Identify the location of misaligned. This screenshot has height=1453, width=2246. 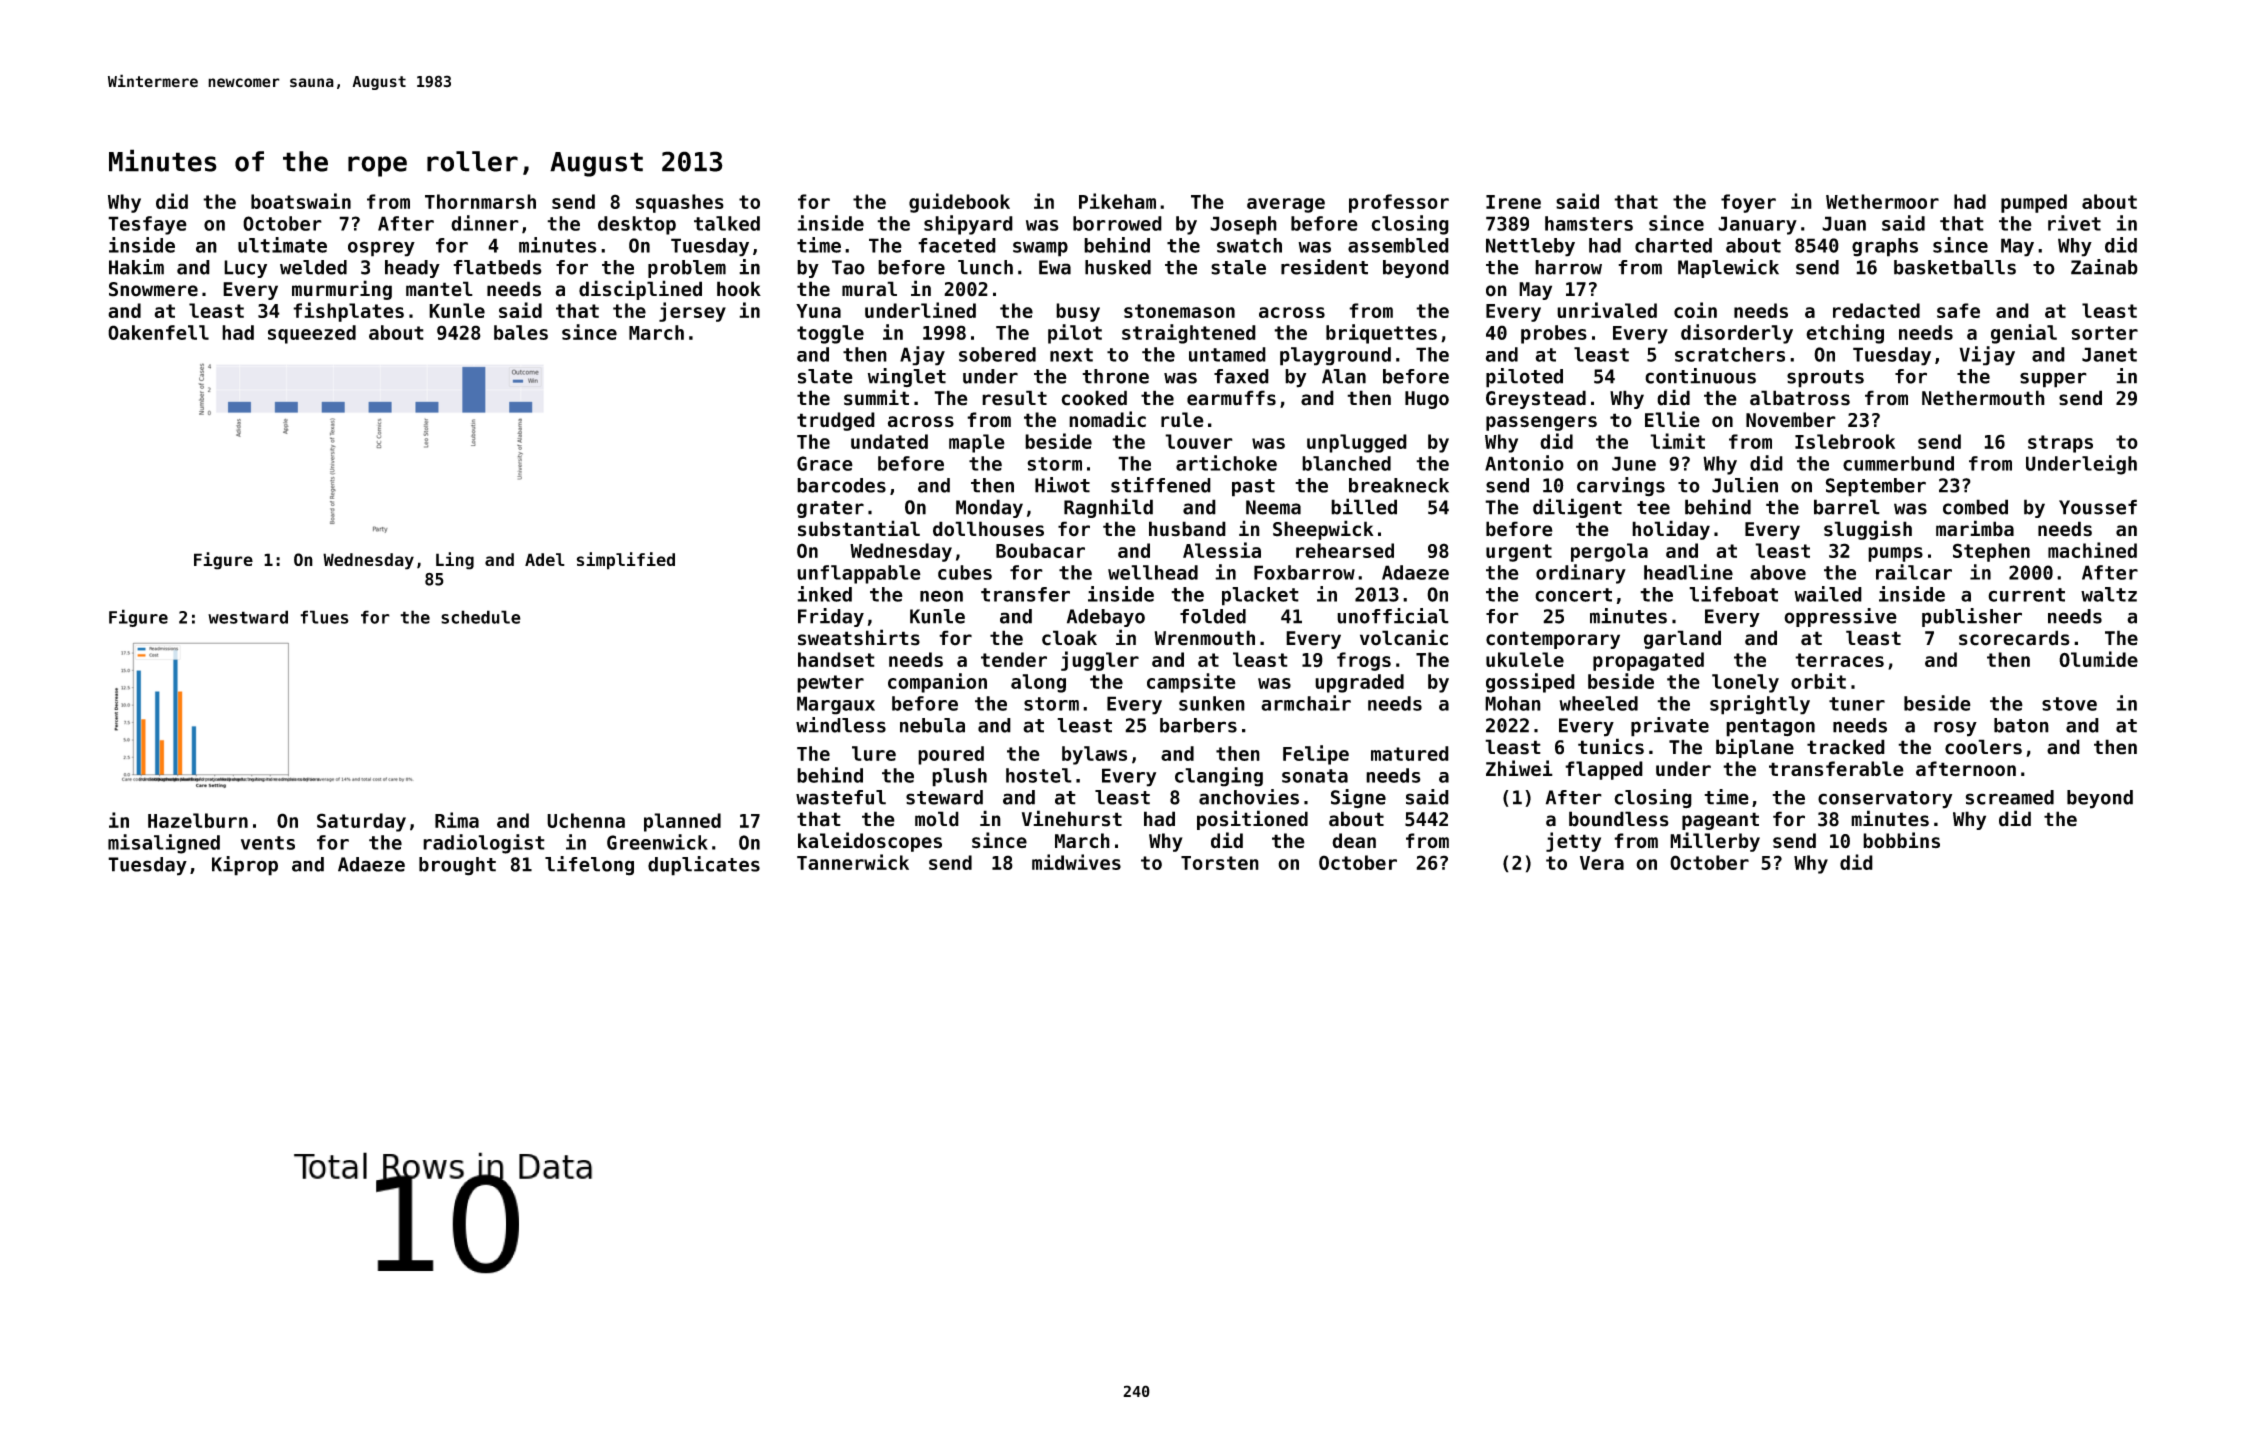
(164, 844).
